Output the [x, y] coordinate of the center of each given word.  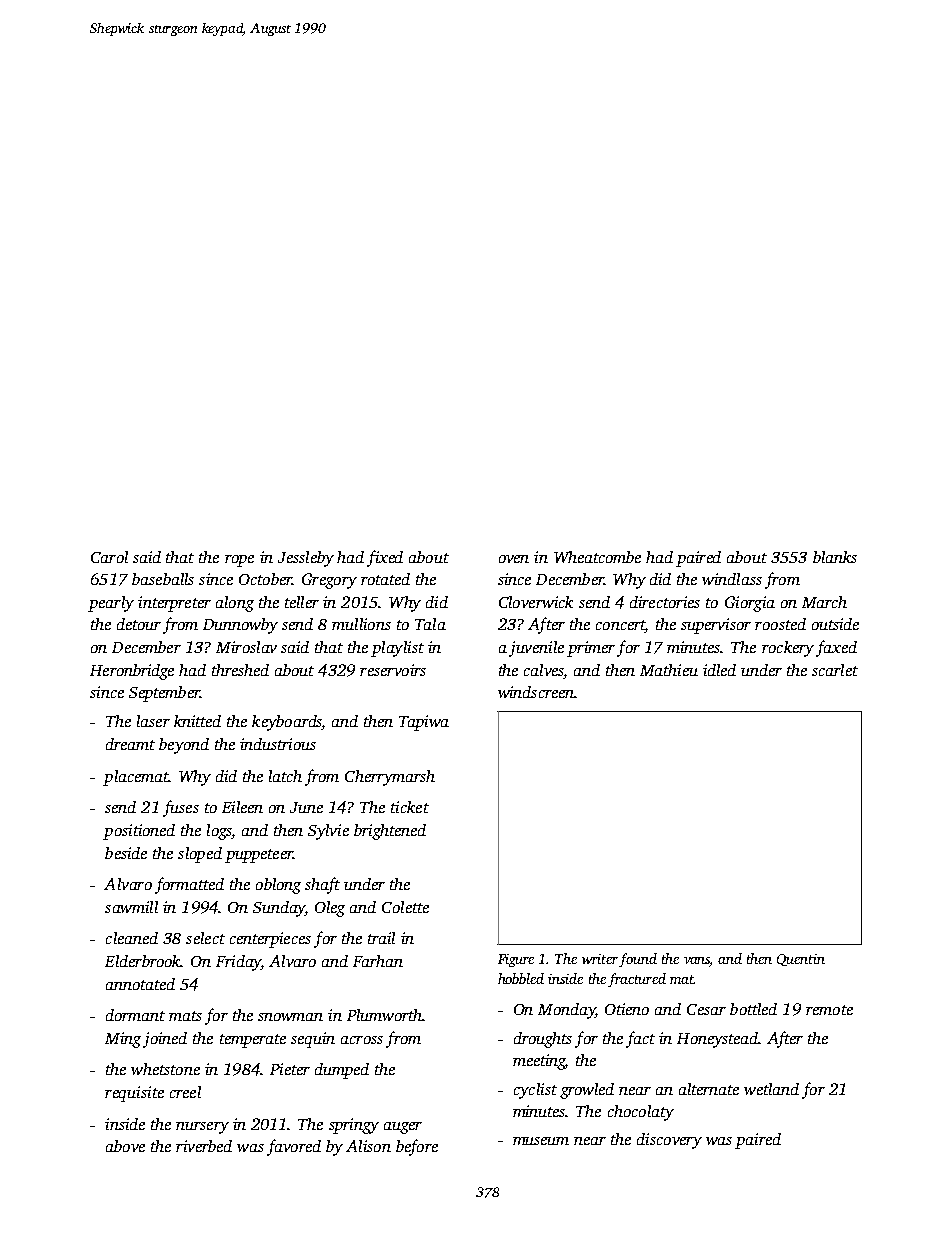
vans [697, 962]
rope [239, 561]
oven [514, 559]
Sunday [279, 909]
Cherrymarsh [390, 778]
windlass [732, 579]
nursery [202, 1128]
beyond [184, 746]
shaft [322, 885]
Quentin [801, 960]
